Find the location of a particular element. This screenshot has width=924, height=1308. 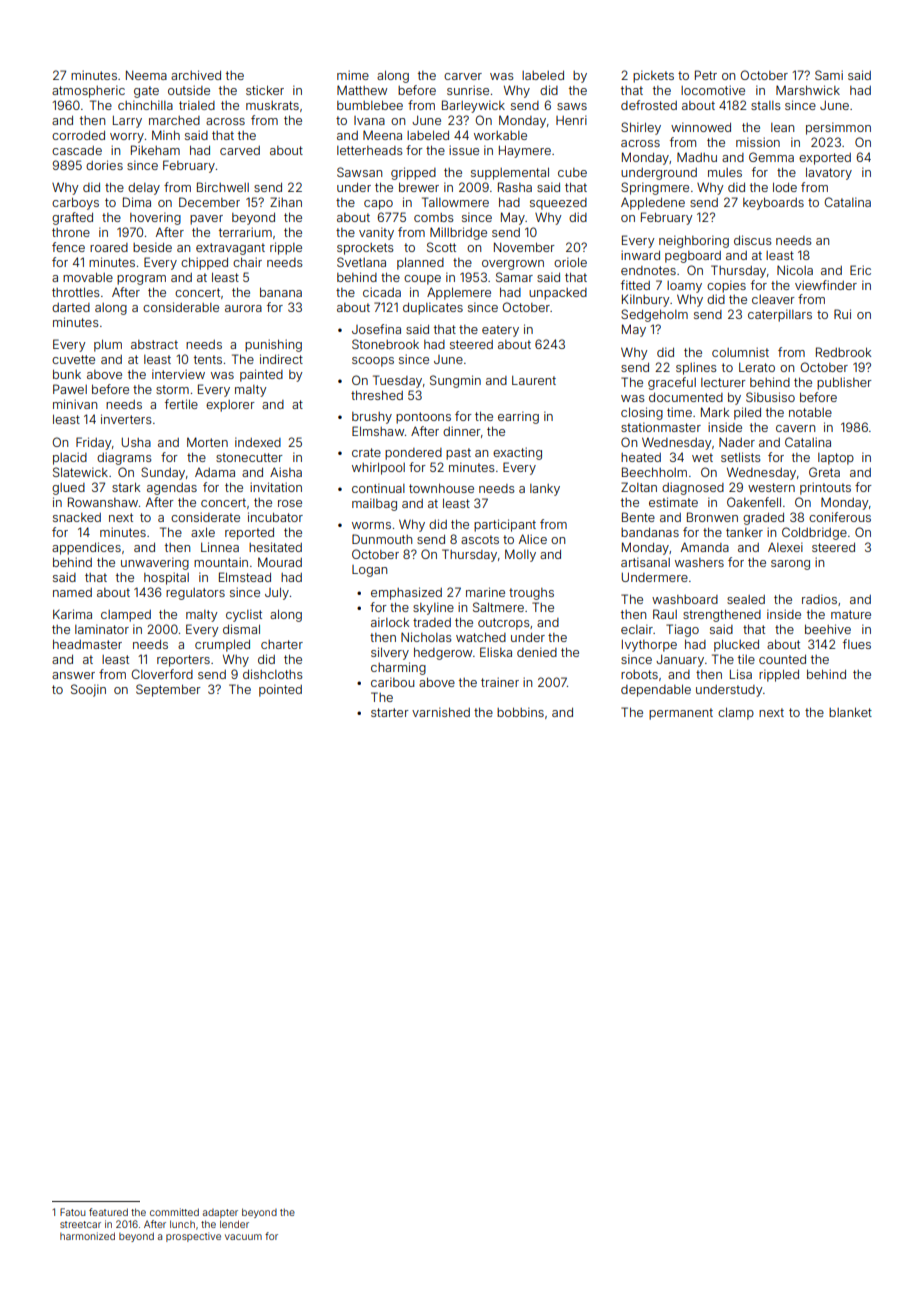

blanket is located at coordinates (850, 712).
